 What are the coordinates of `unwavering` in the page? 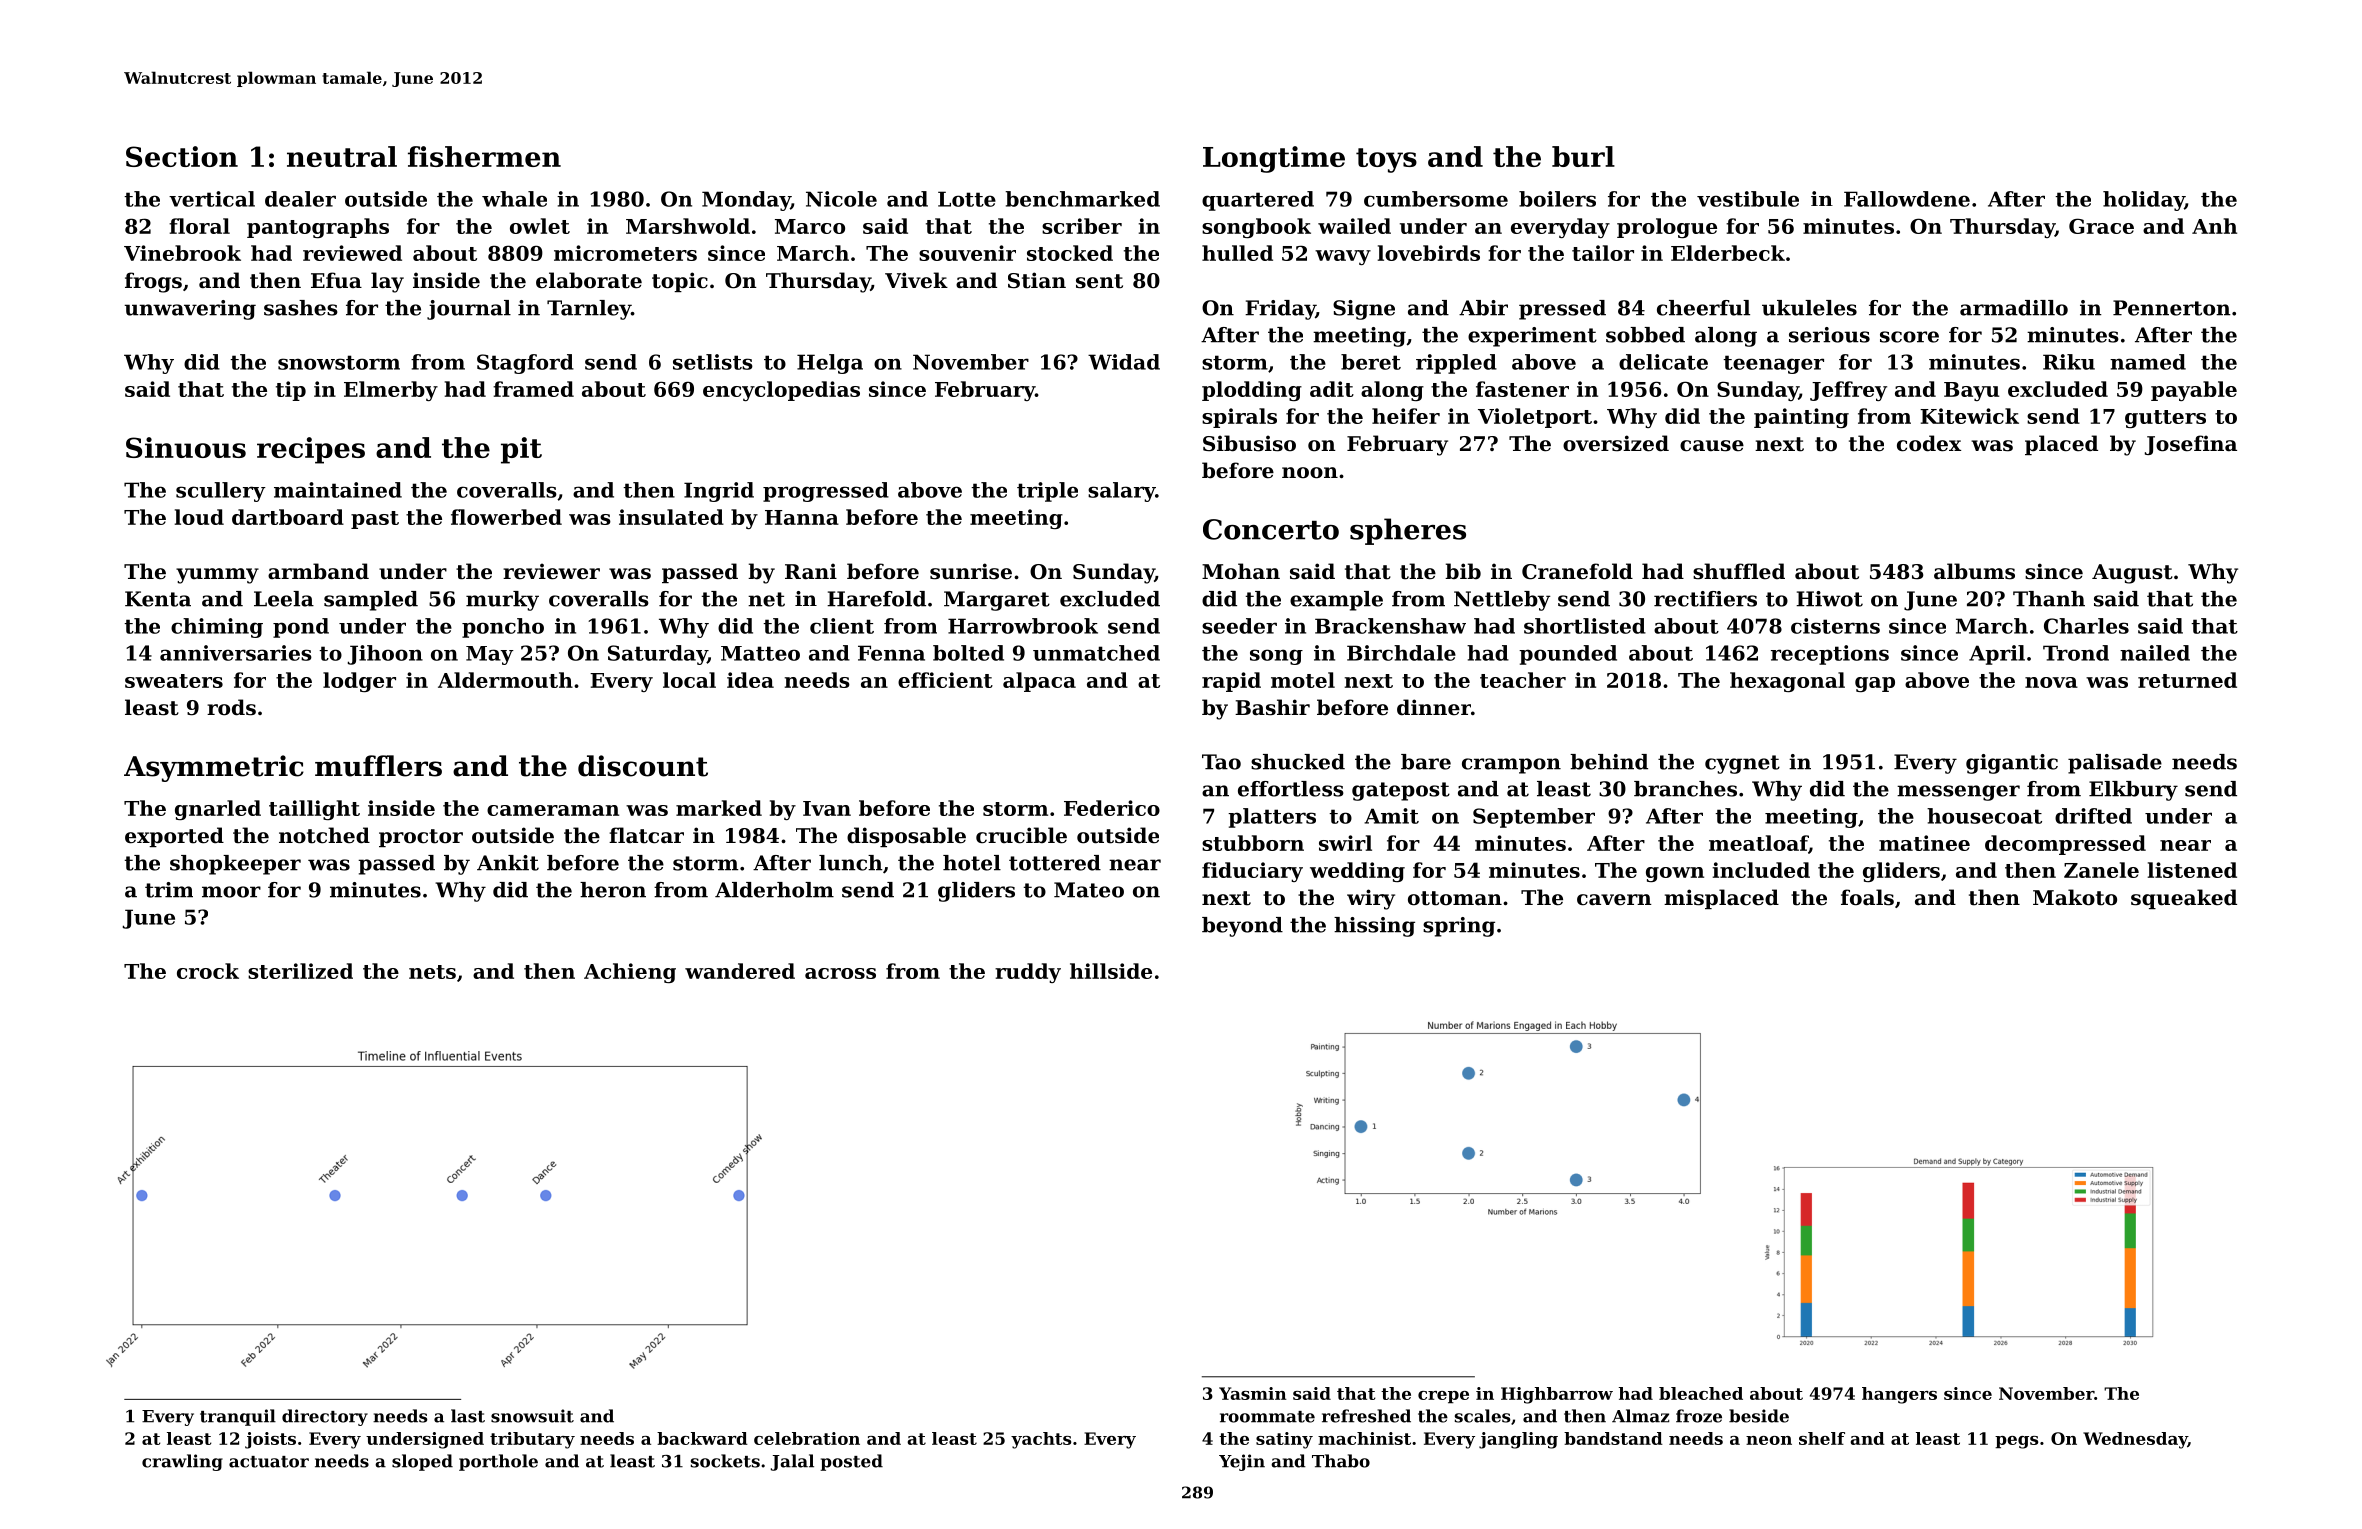 It's located at (190, 310).
